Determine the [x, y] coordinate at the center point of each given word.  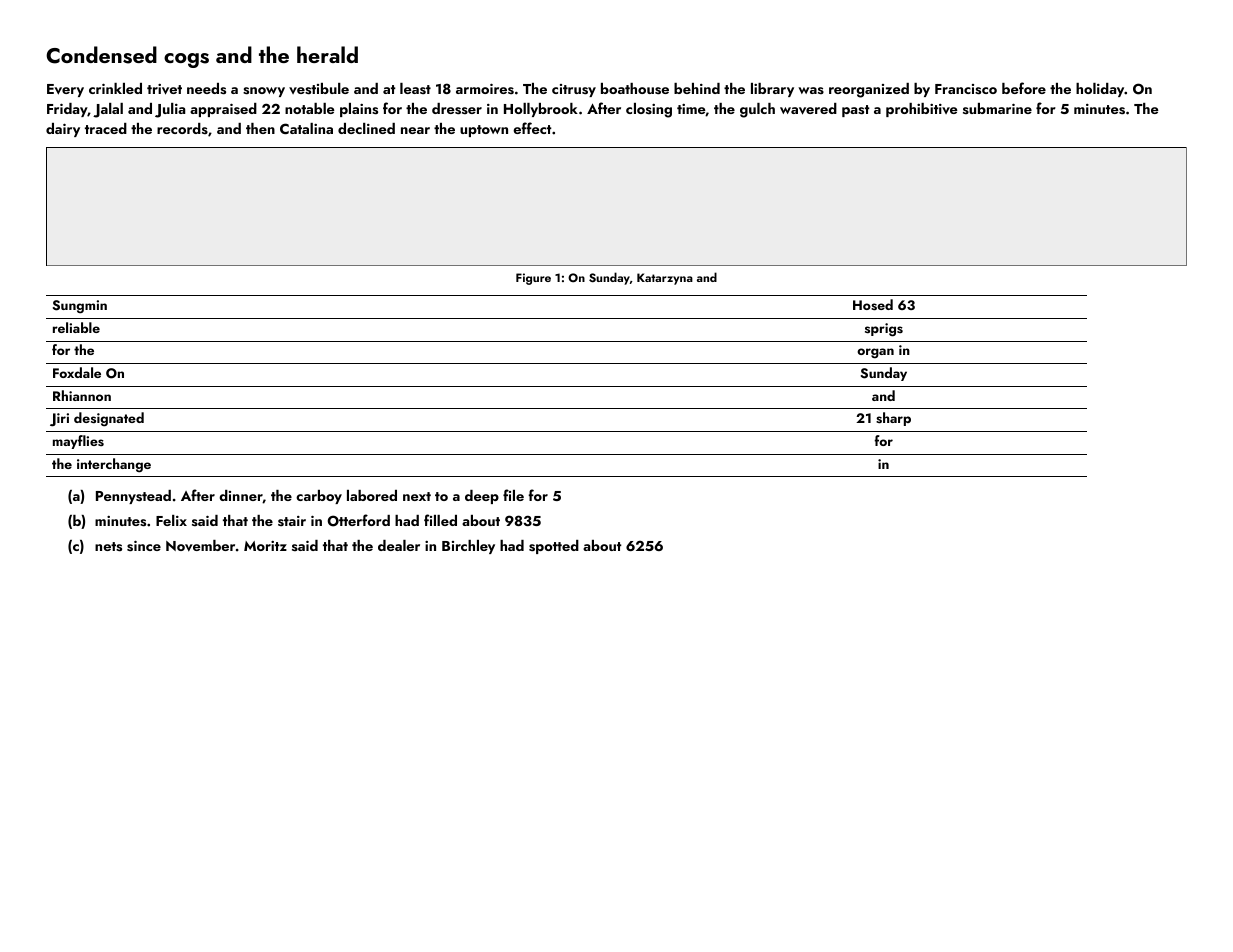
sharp [893, 419]
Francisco [966, 89]
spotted [554, 547]
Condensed [101, 55]
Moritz [265, 546]
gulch [757, 110]
